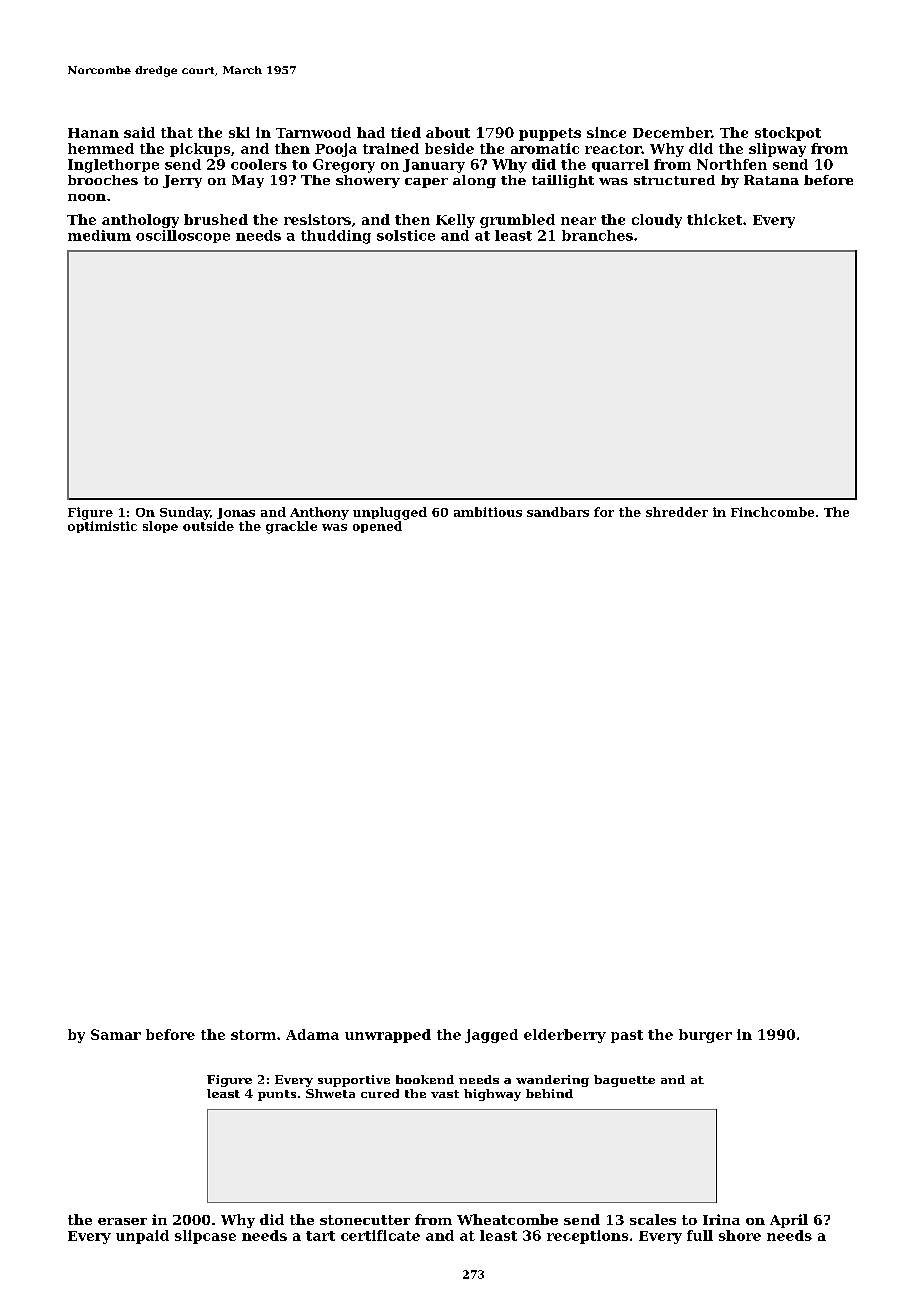 This screenshot has height=1308, width=924. I want to click on punts, so click(277, 1095).
